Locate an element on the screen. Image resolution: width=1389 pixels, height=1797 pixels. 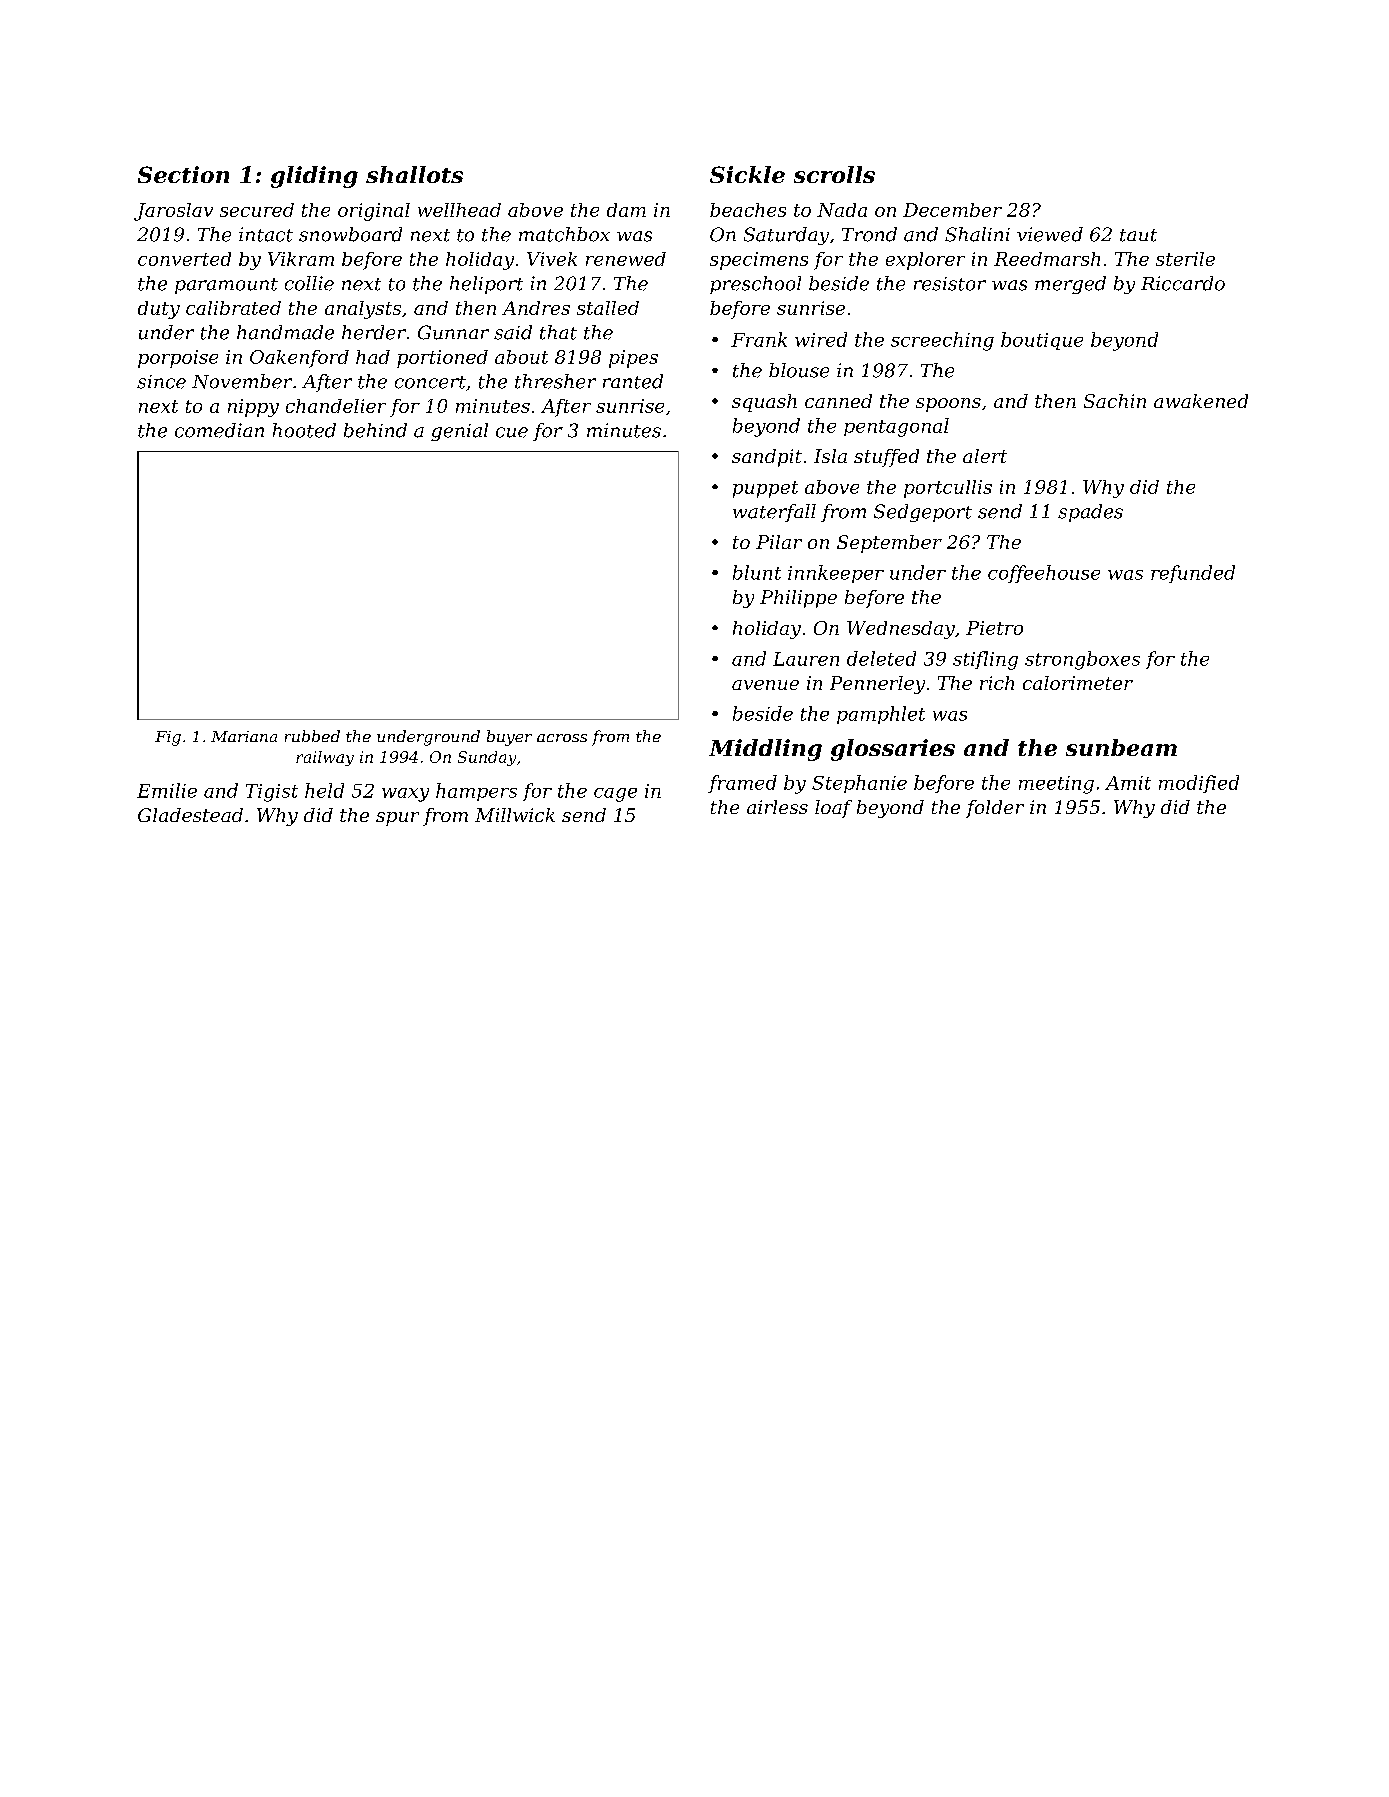
shallots is located at coordinates (414, 174).
